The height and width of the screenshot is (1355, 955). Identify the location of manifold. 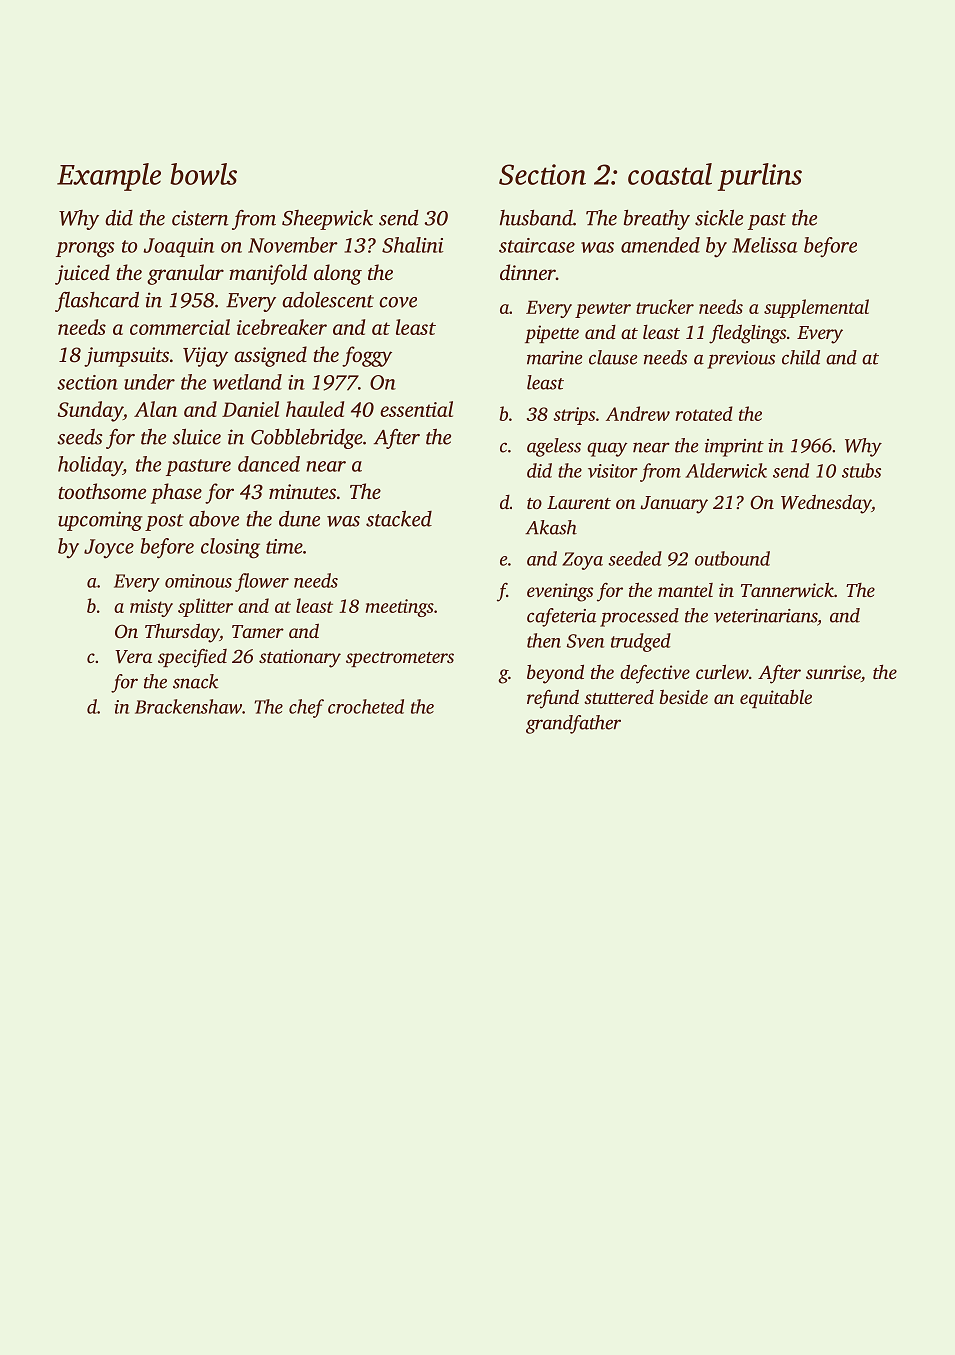
(268, 274).
